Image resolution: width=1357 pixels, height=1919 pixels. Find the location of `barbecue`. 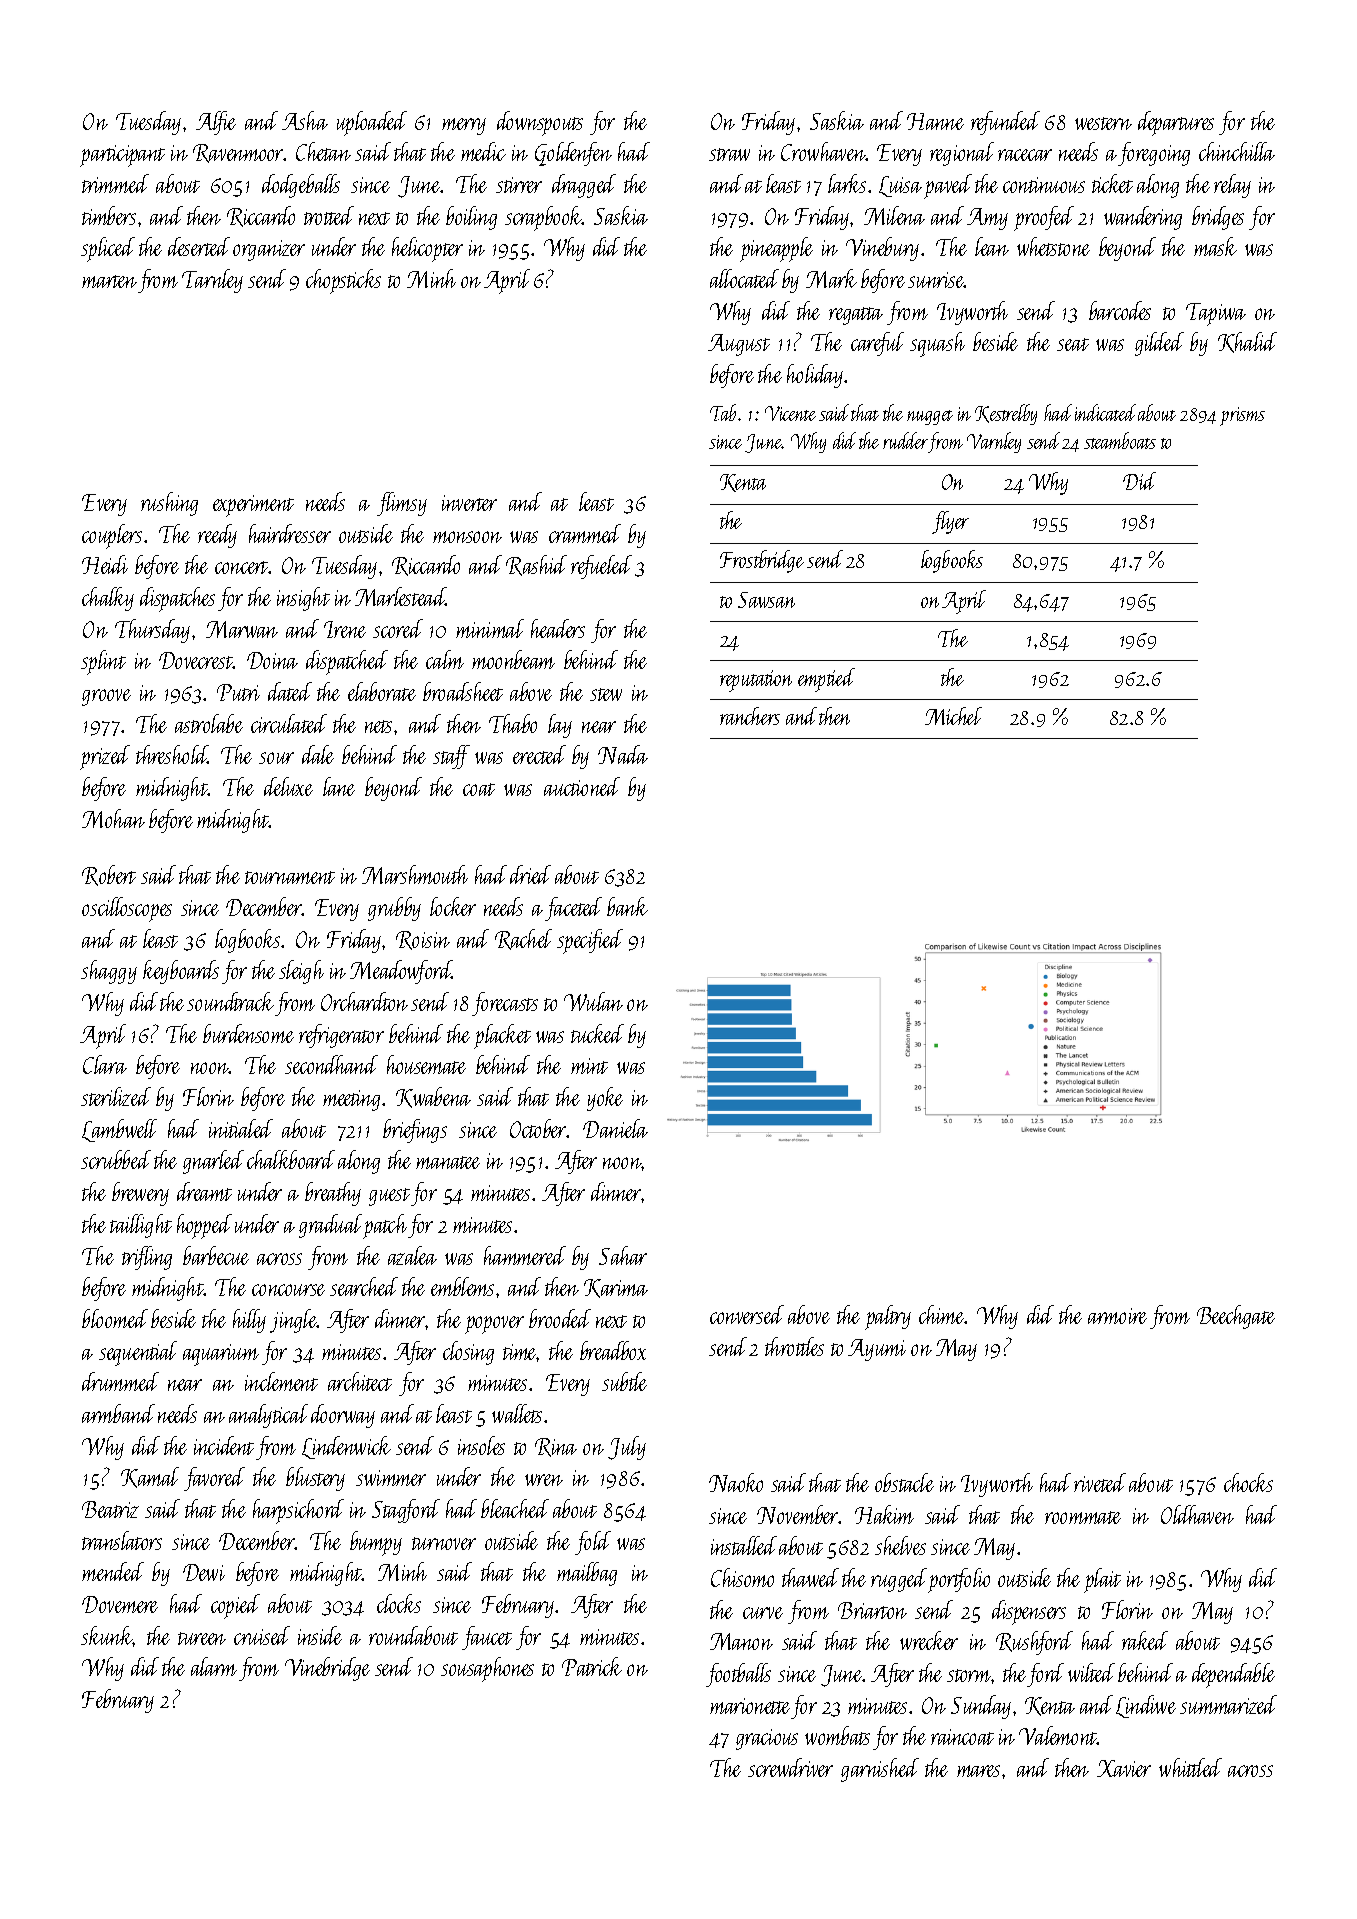

barbecue is located at coordinates (216, 1255).
